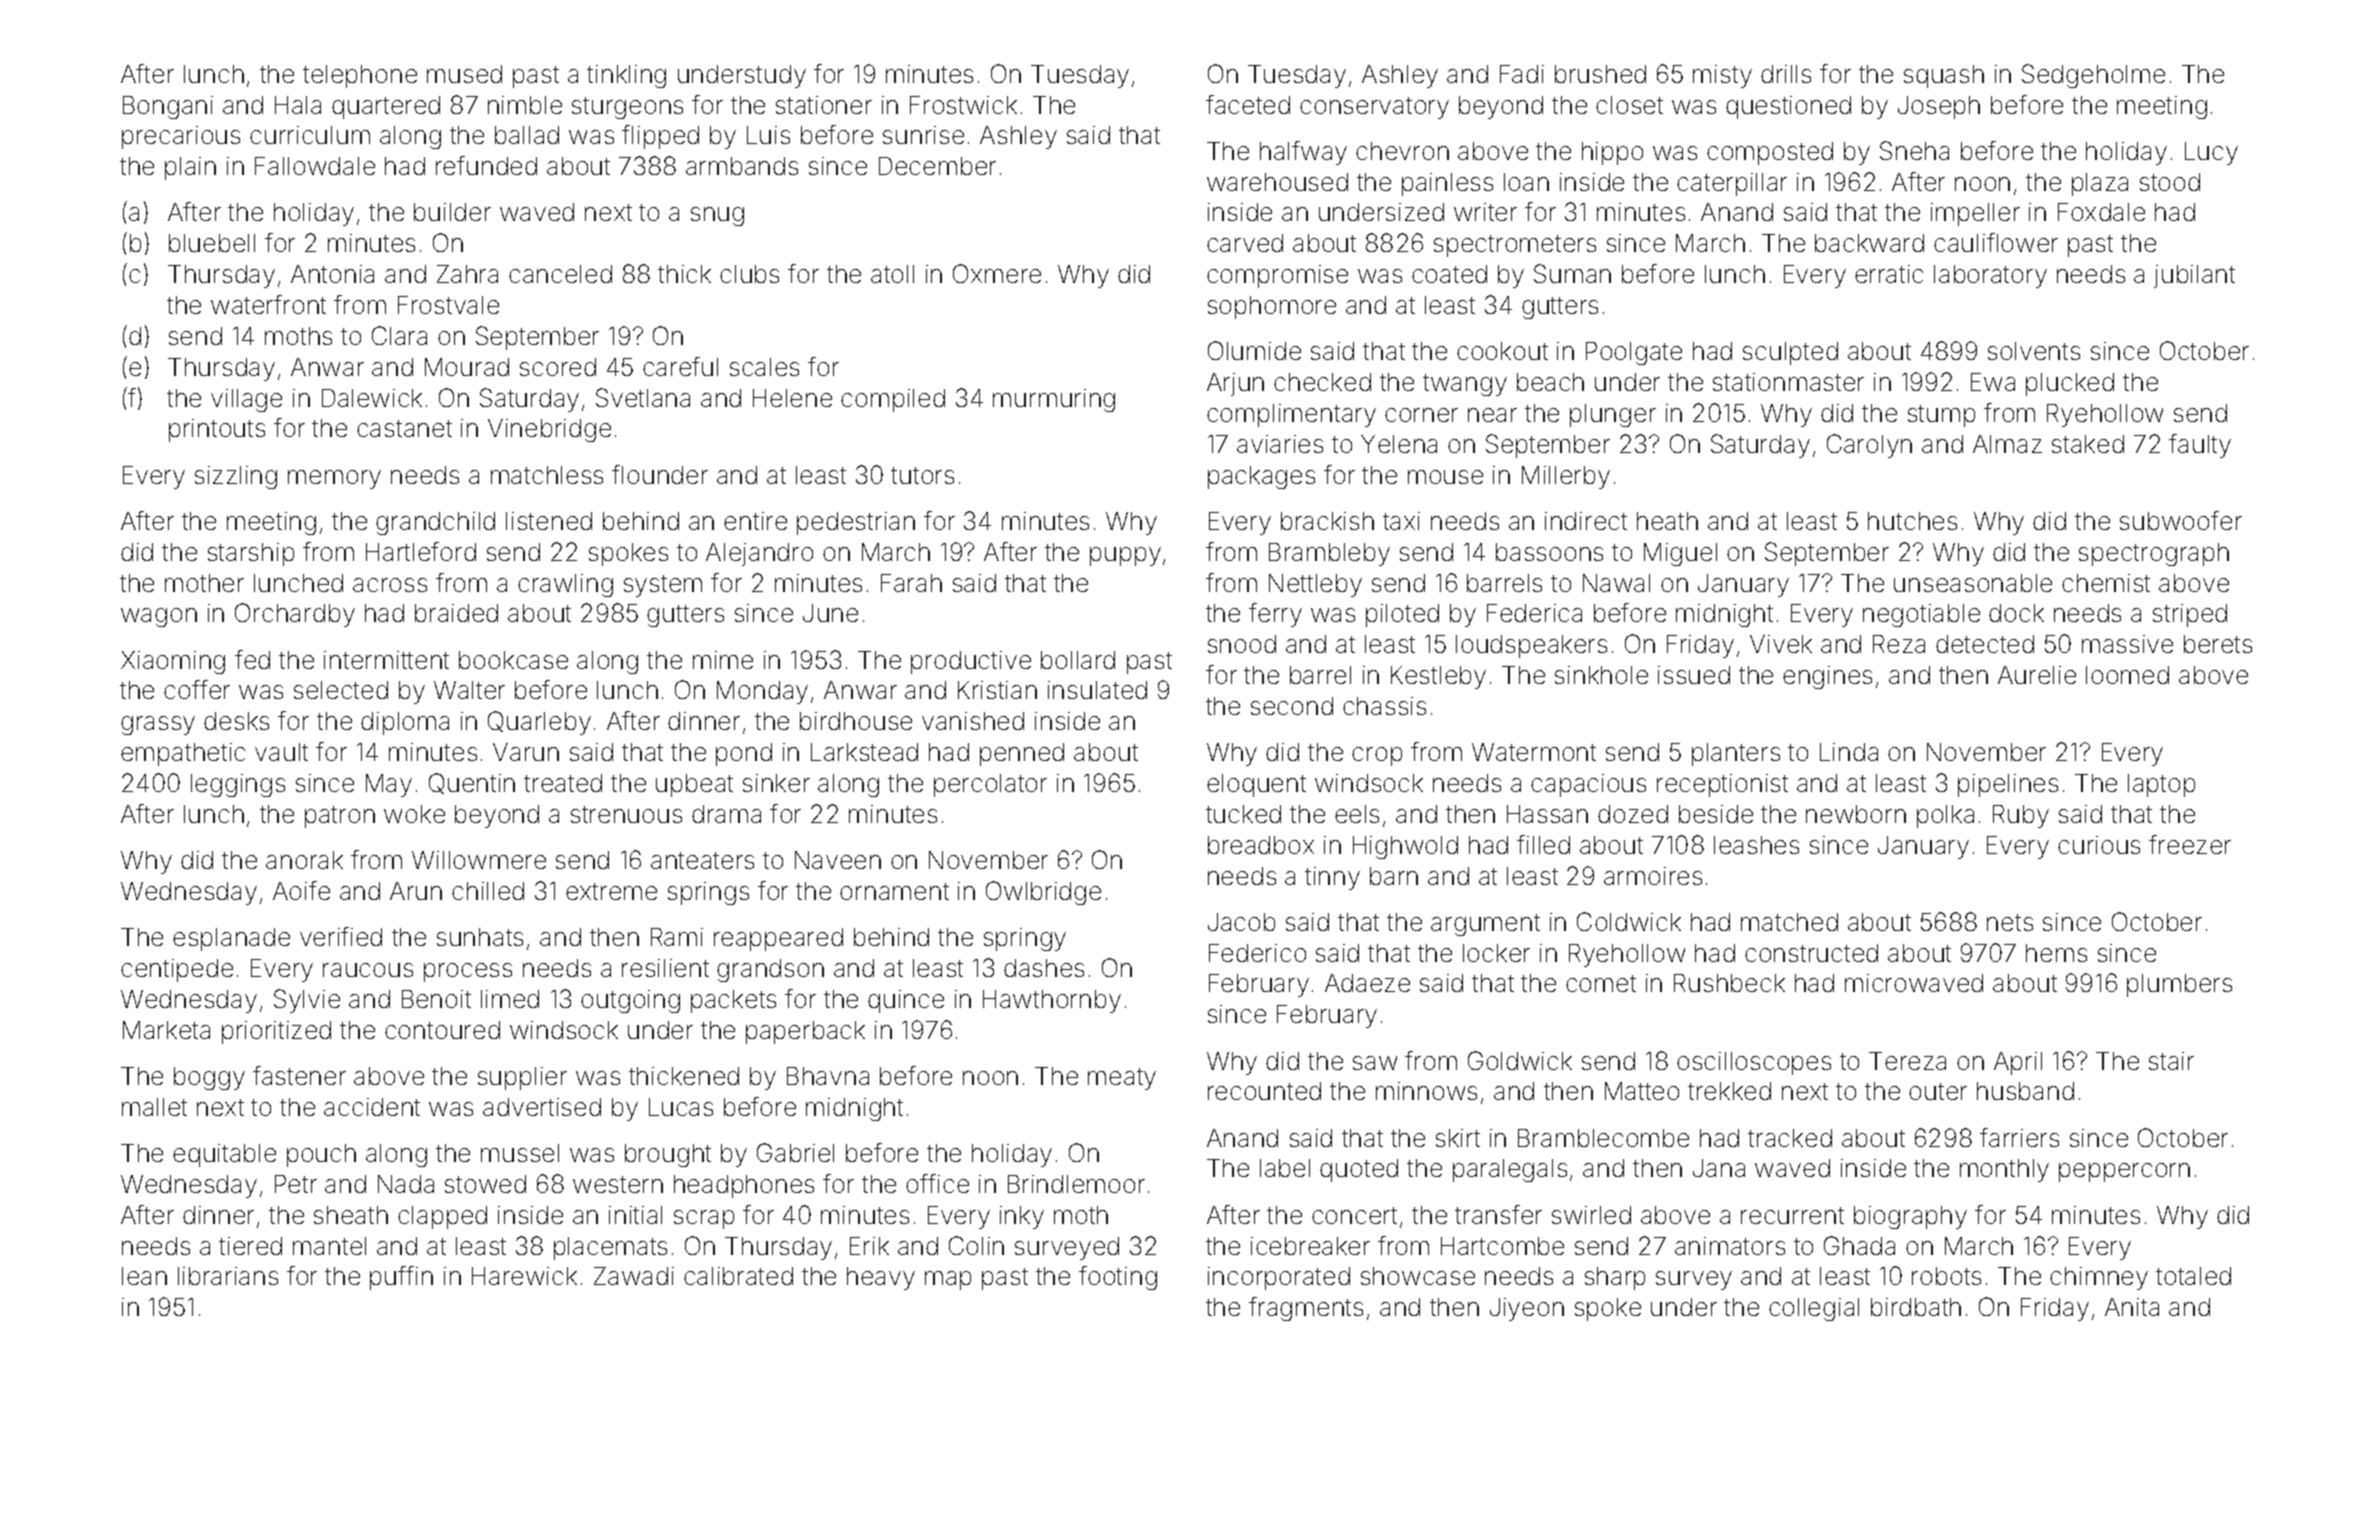  I want to click on Sneha, so click(1914, 150).
